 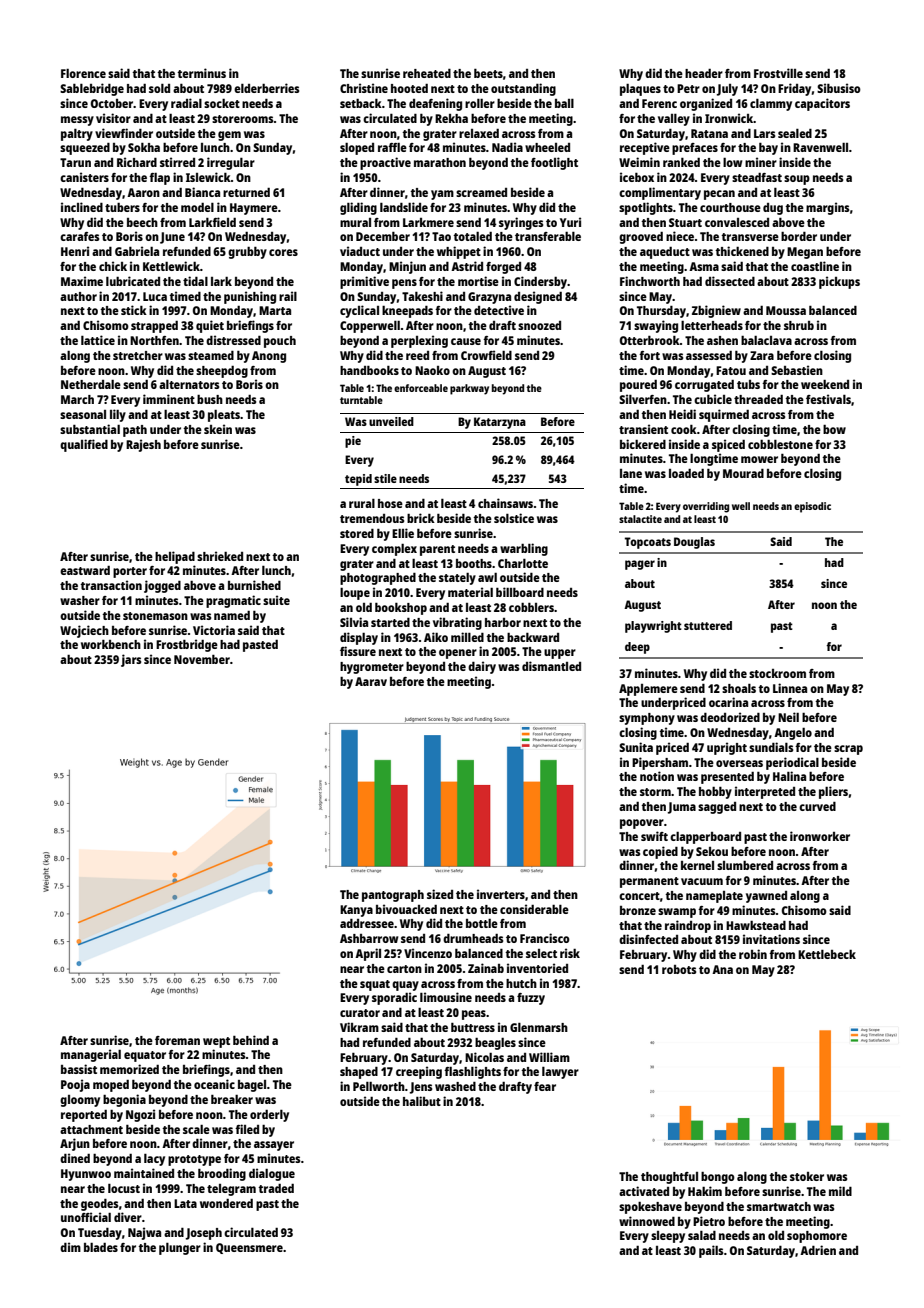 What do you see at coordinates (85, 570) in the document?
I see `eastward` at bounding box center [85, 570].
